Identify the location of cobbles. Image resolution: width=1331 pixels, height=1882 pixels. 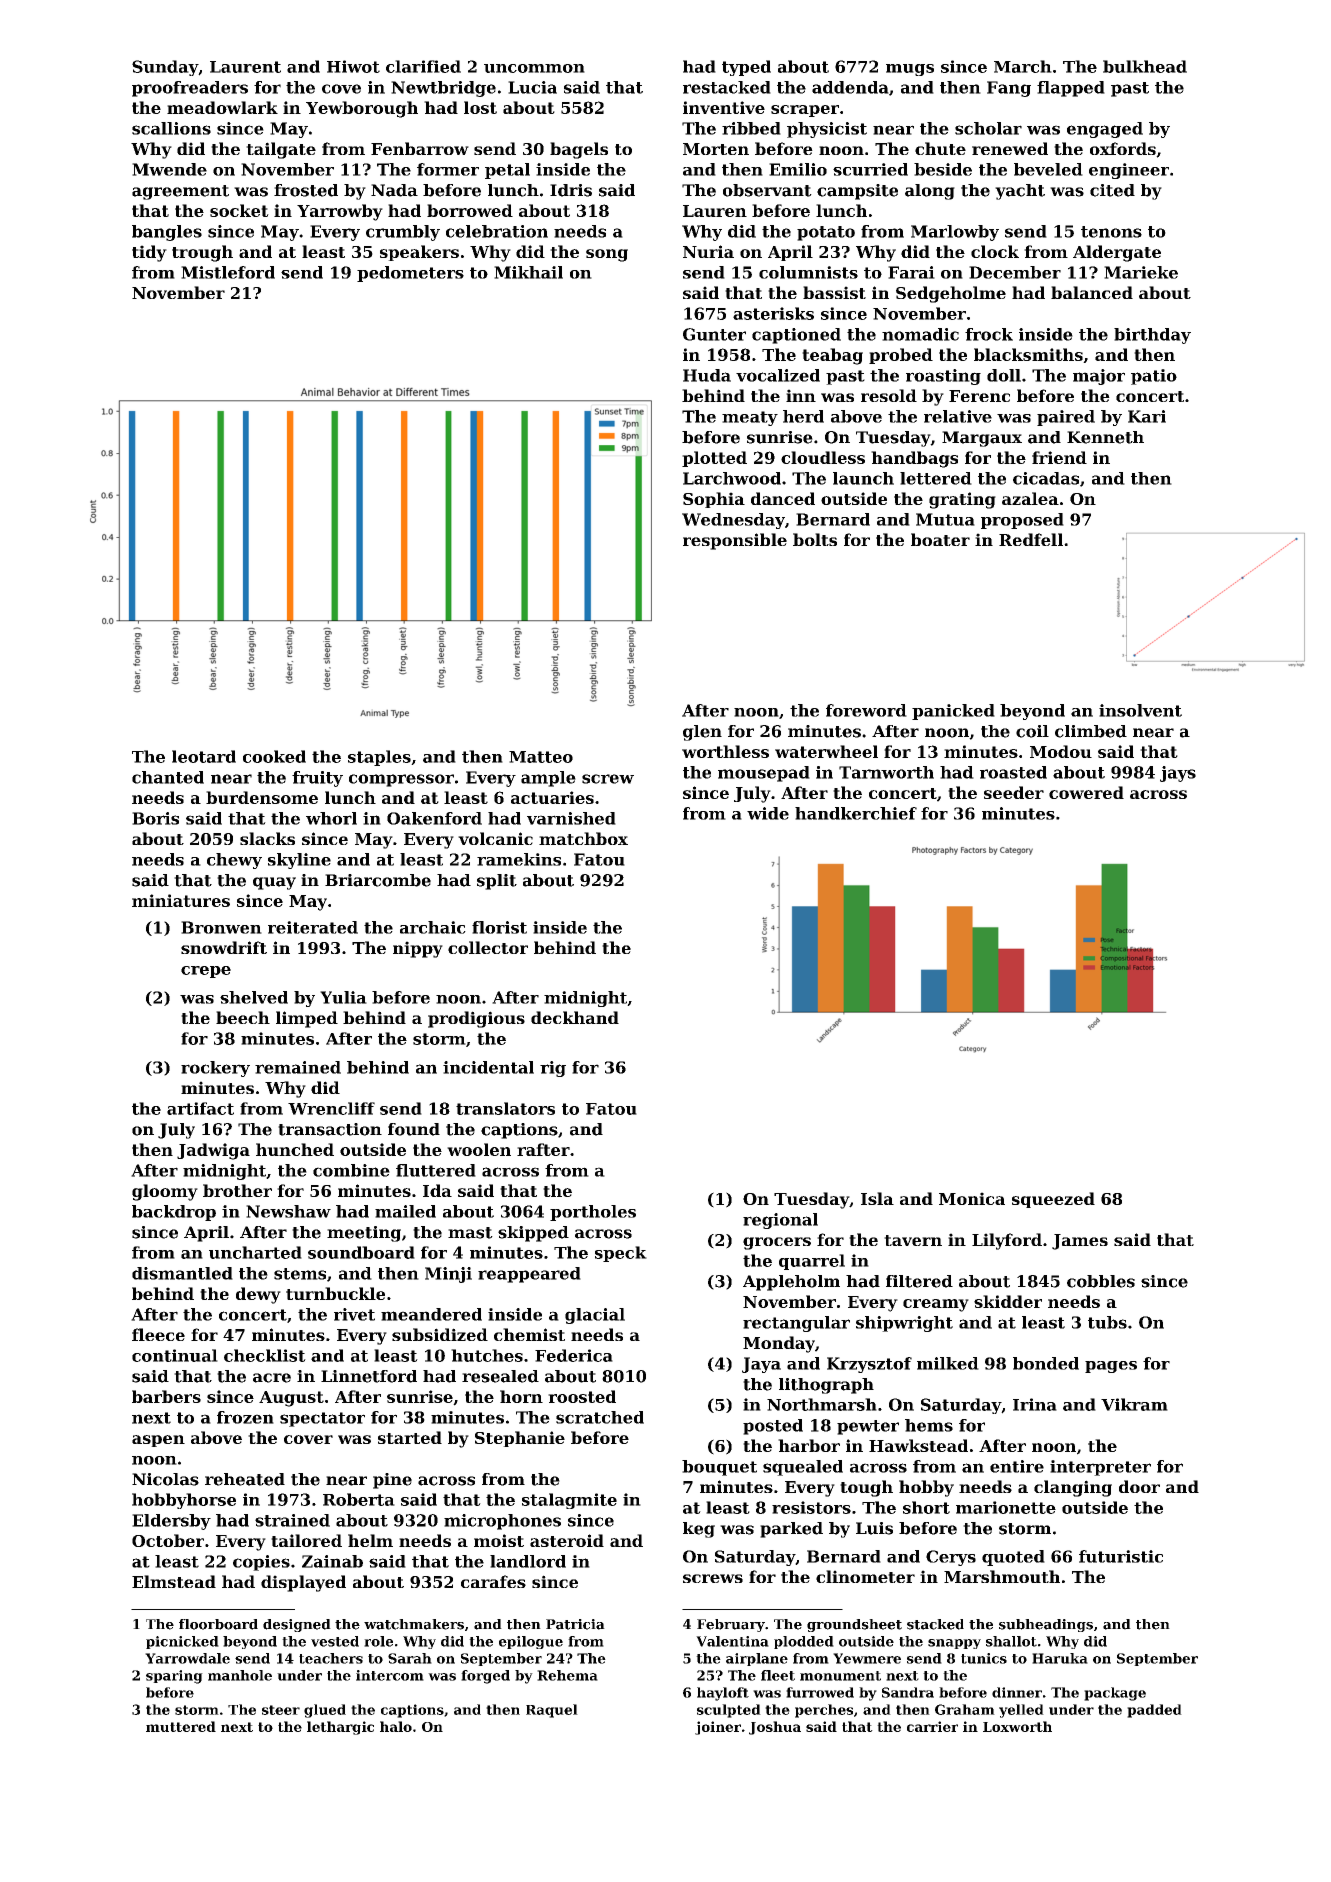
(1101, 1281).
